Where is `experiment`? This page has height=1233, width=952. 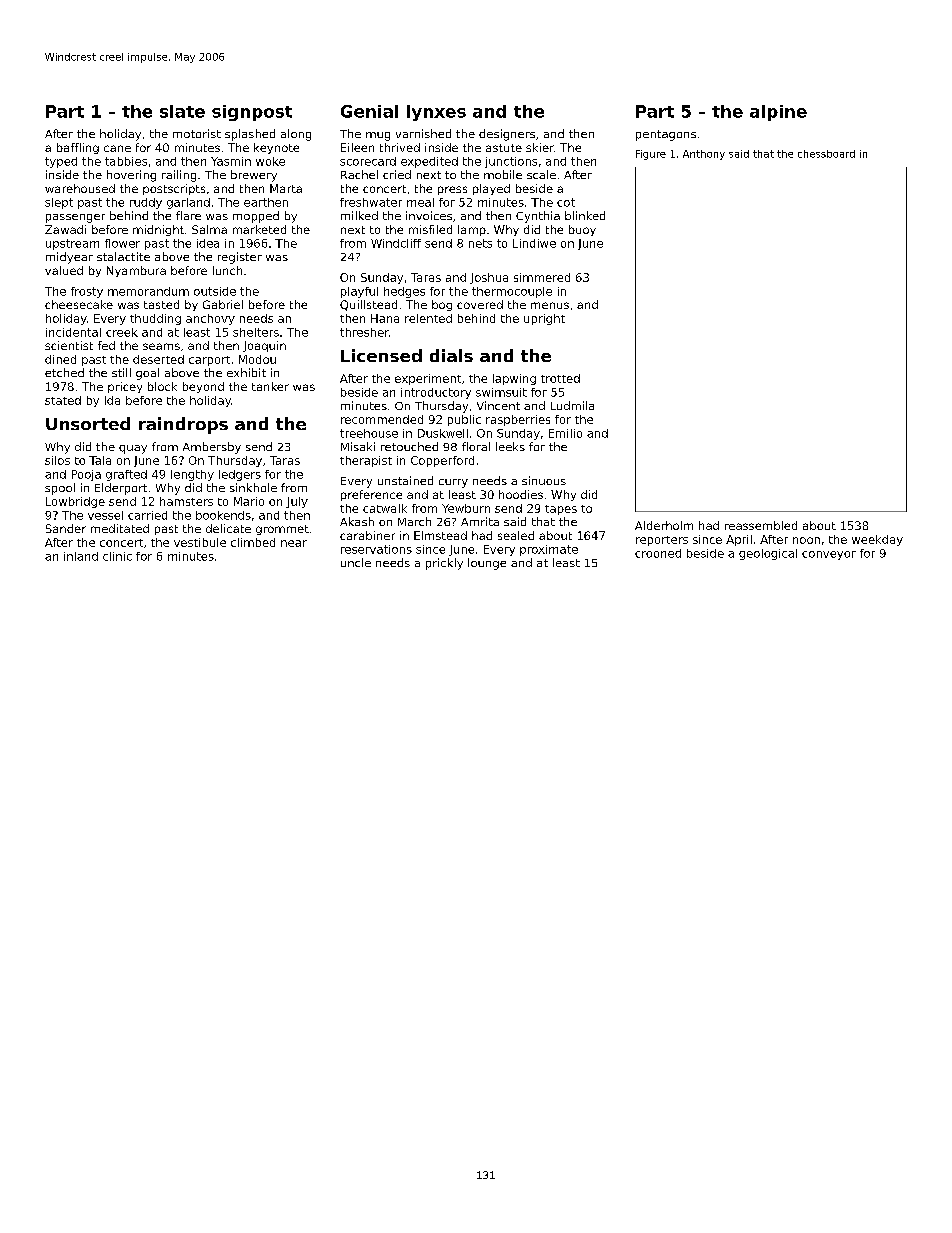
experiment is located at coordinates (428, 379).
